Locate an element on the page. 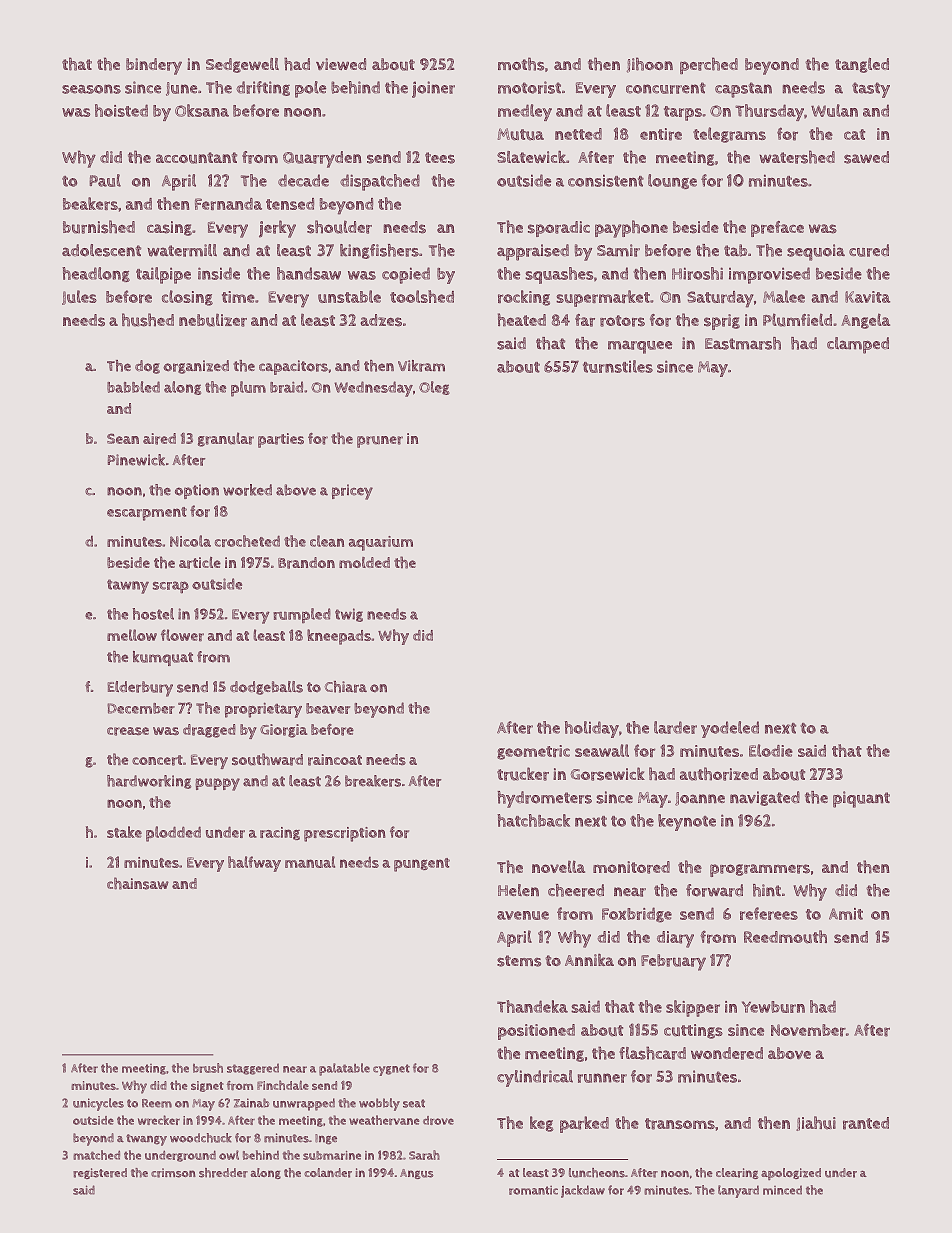  Mutua is located at coordinates (521, 134).
